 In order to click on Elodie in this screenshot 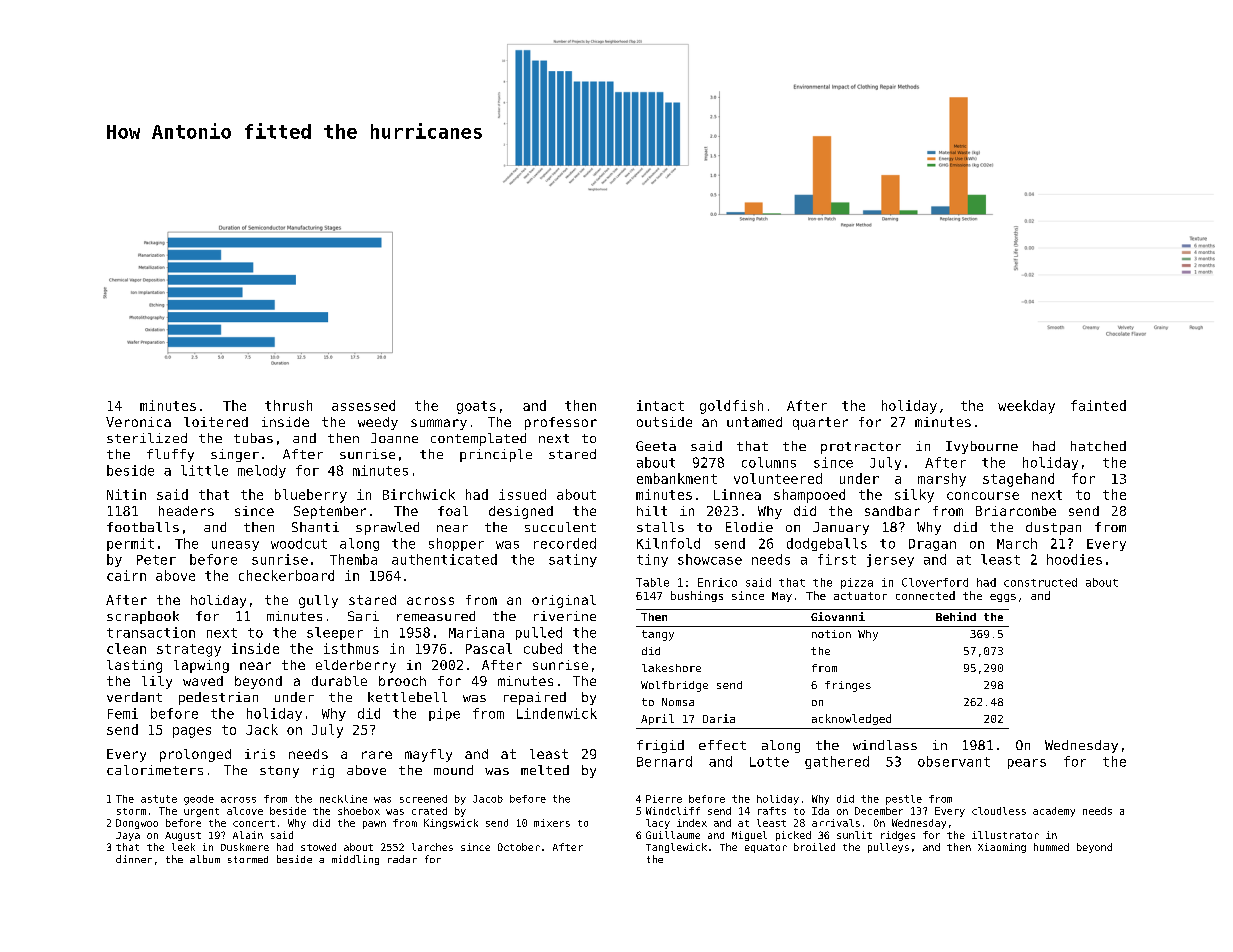, I will do `click(749, 527)`.
